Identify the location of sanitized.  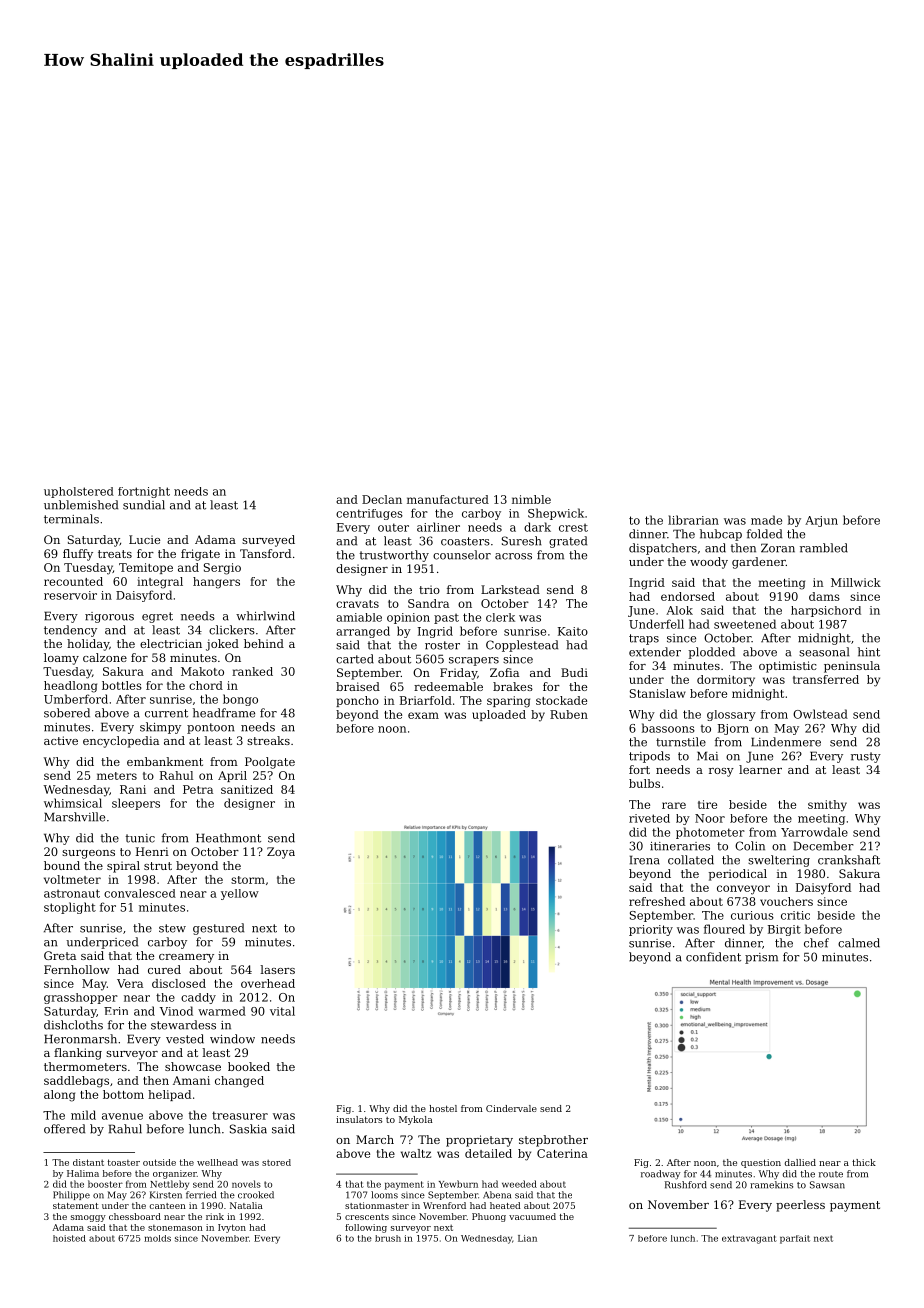
(247, 789).
